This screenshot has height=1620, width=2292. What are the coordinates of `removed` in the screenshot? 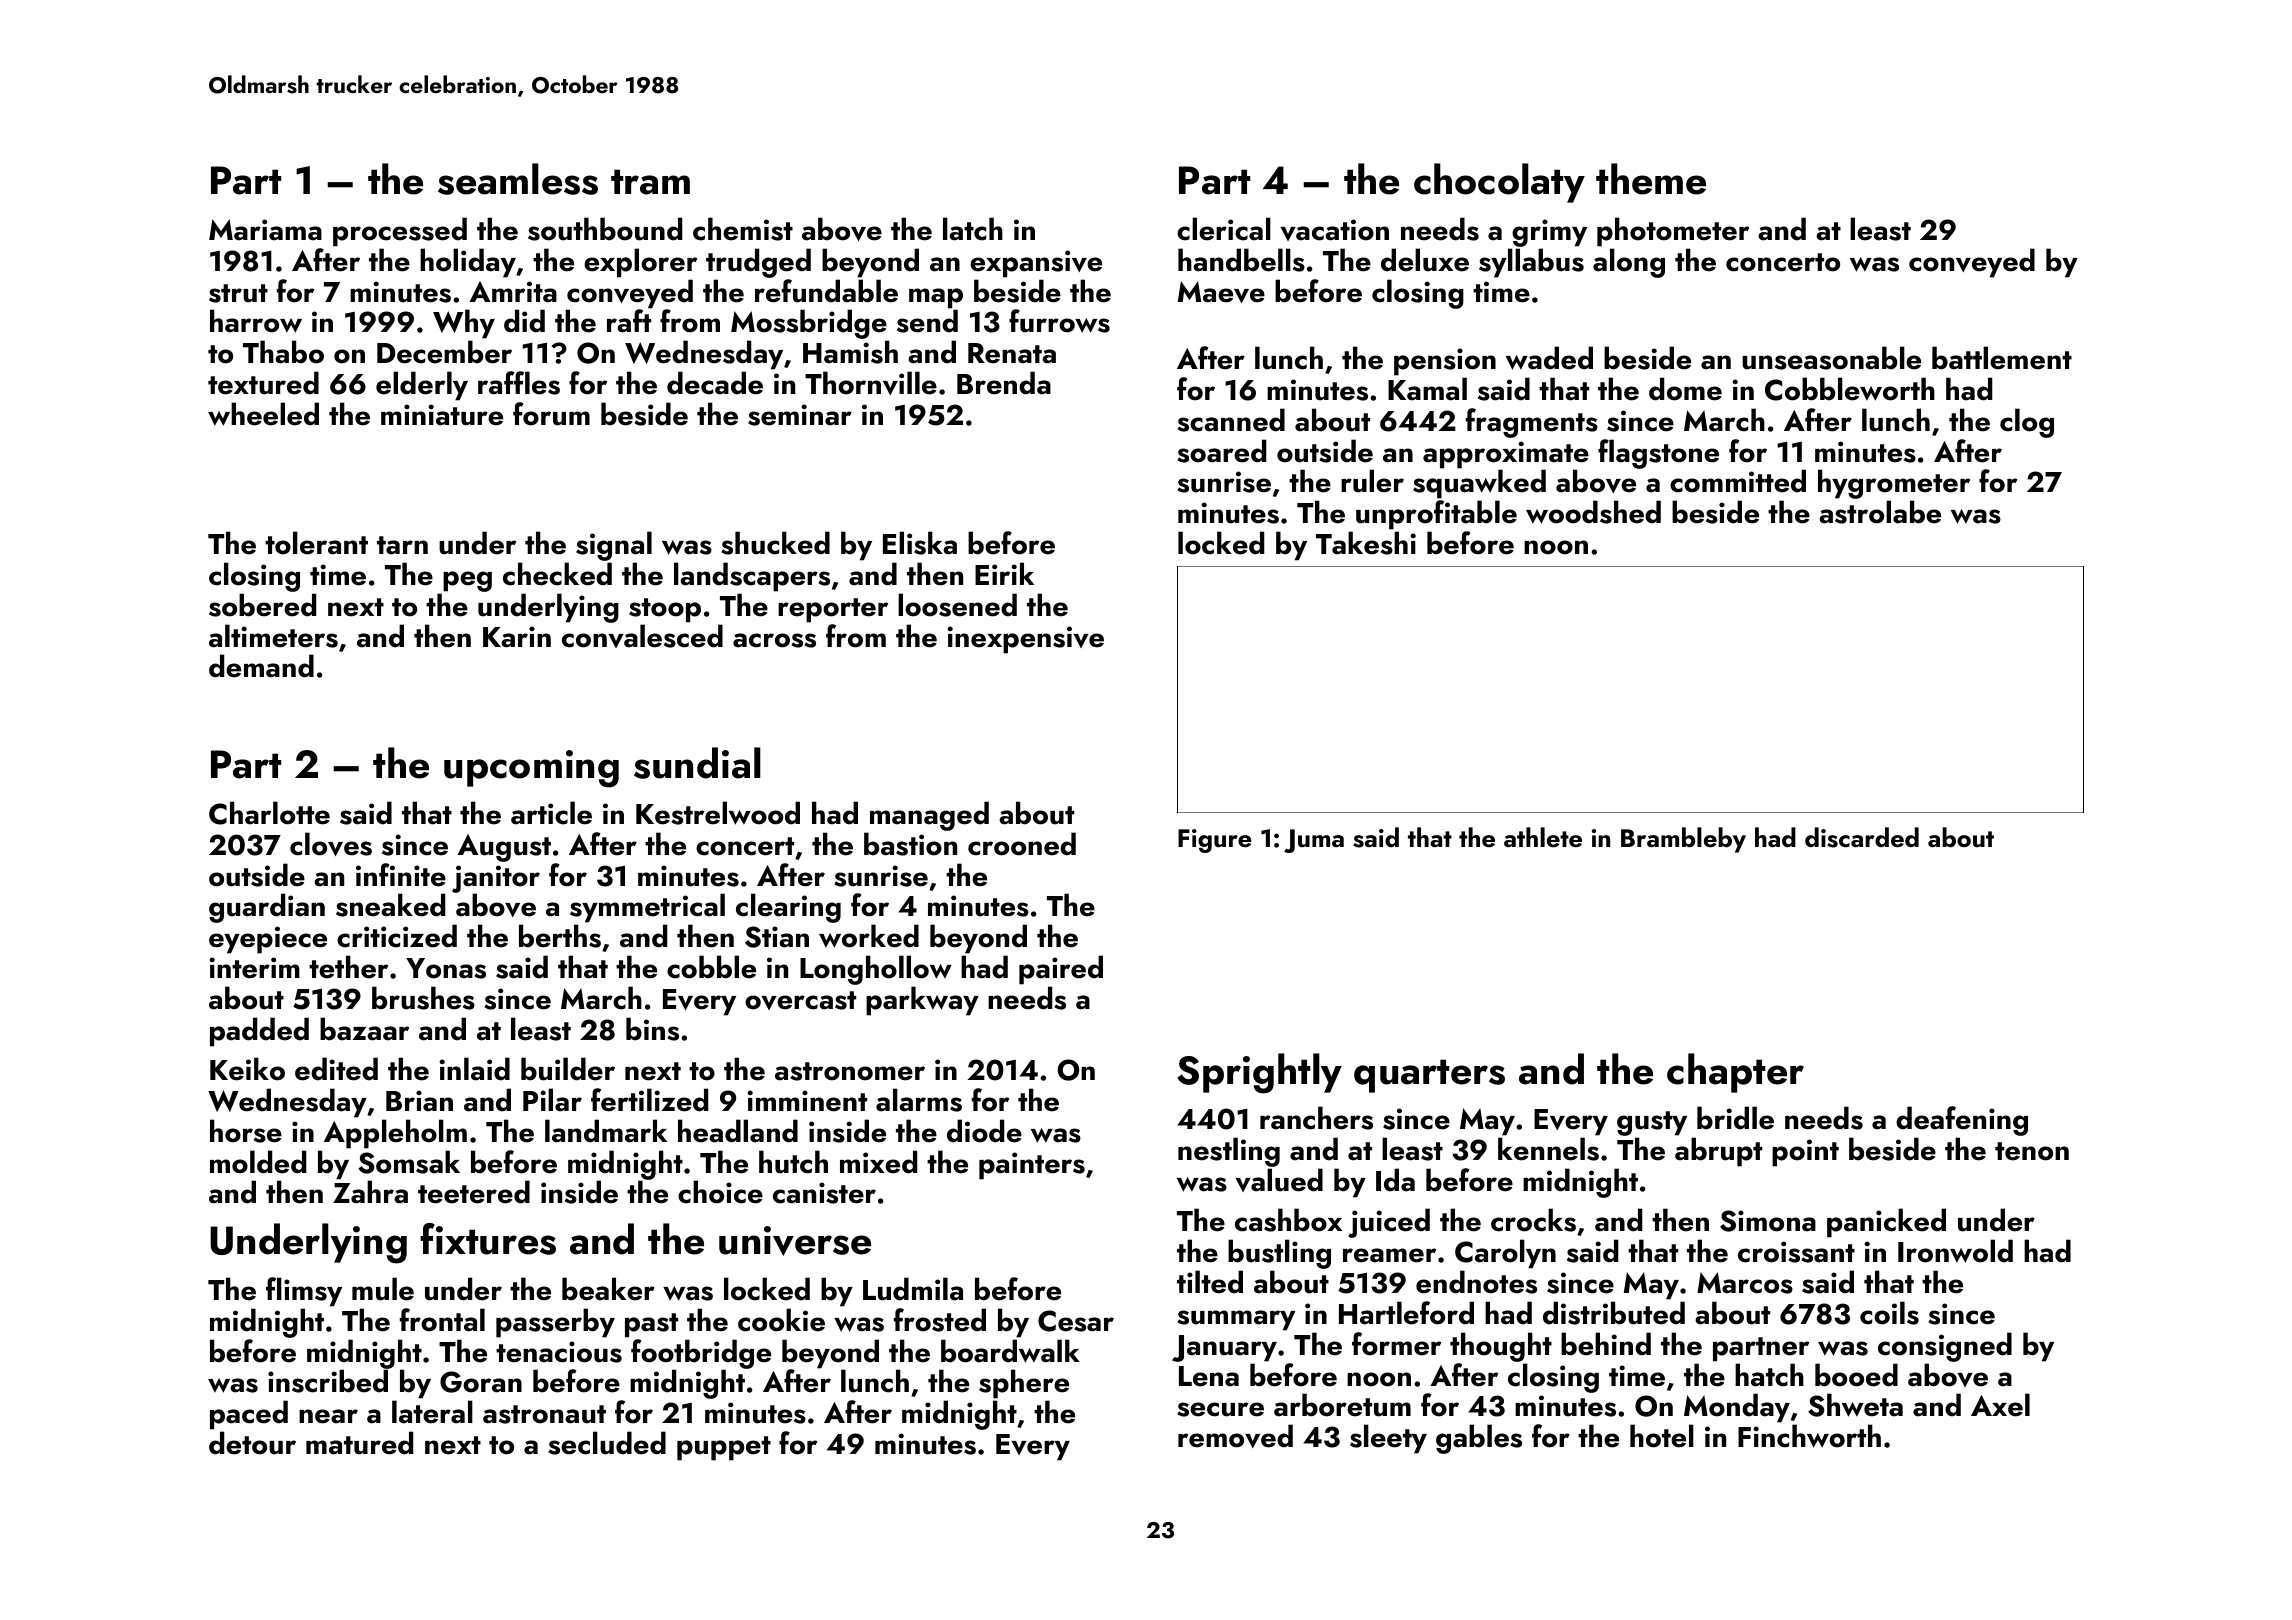 It's located at (1235, 1436).
